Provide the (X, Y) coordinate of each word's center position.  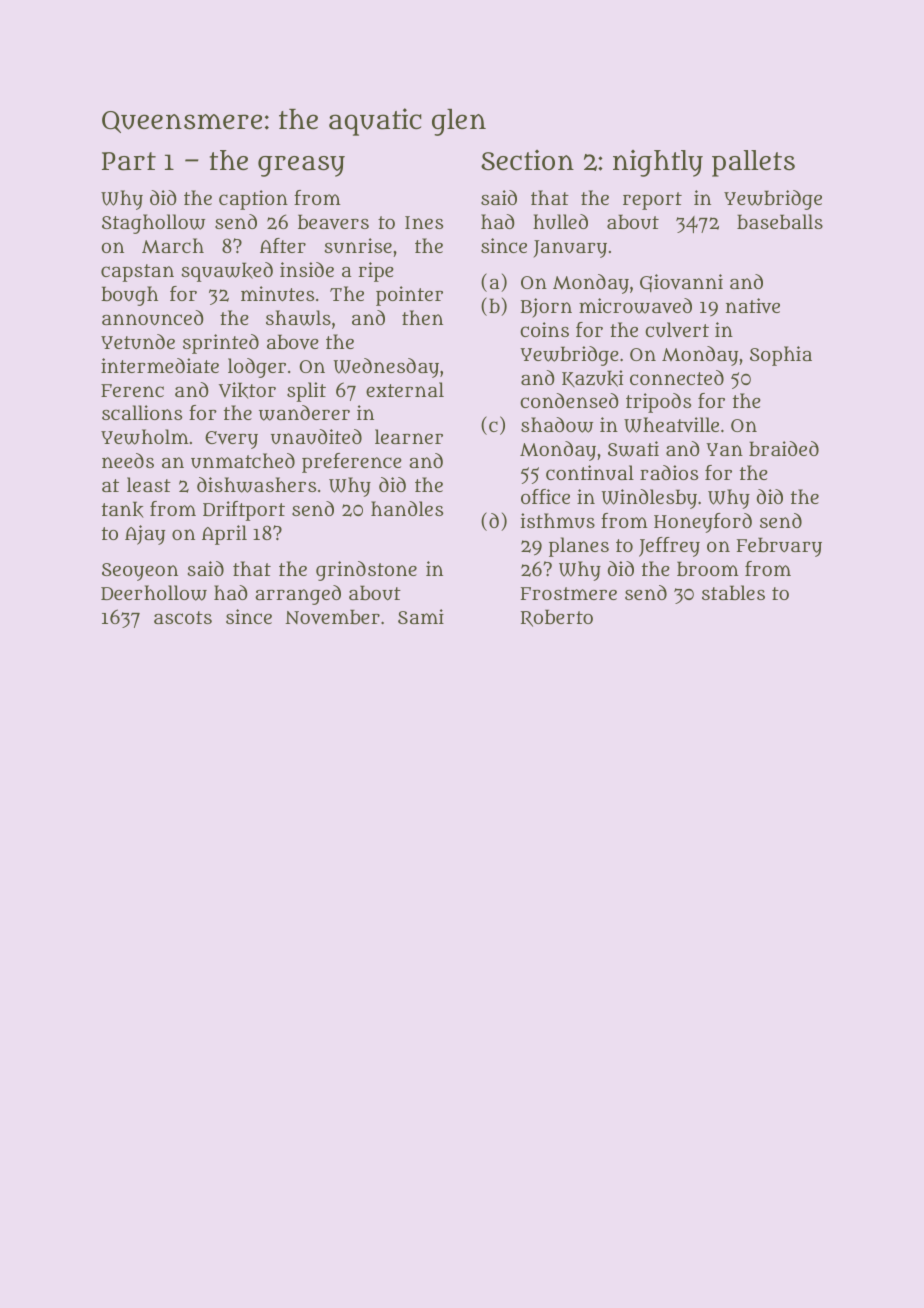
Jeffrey (669, 547)
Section (527, 160)
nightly (658, 163)
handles (407, 508)
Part (129, 161)
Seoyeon (140, 572)
